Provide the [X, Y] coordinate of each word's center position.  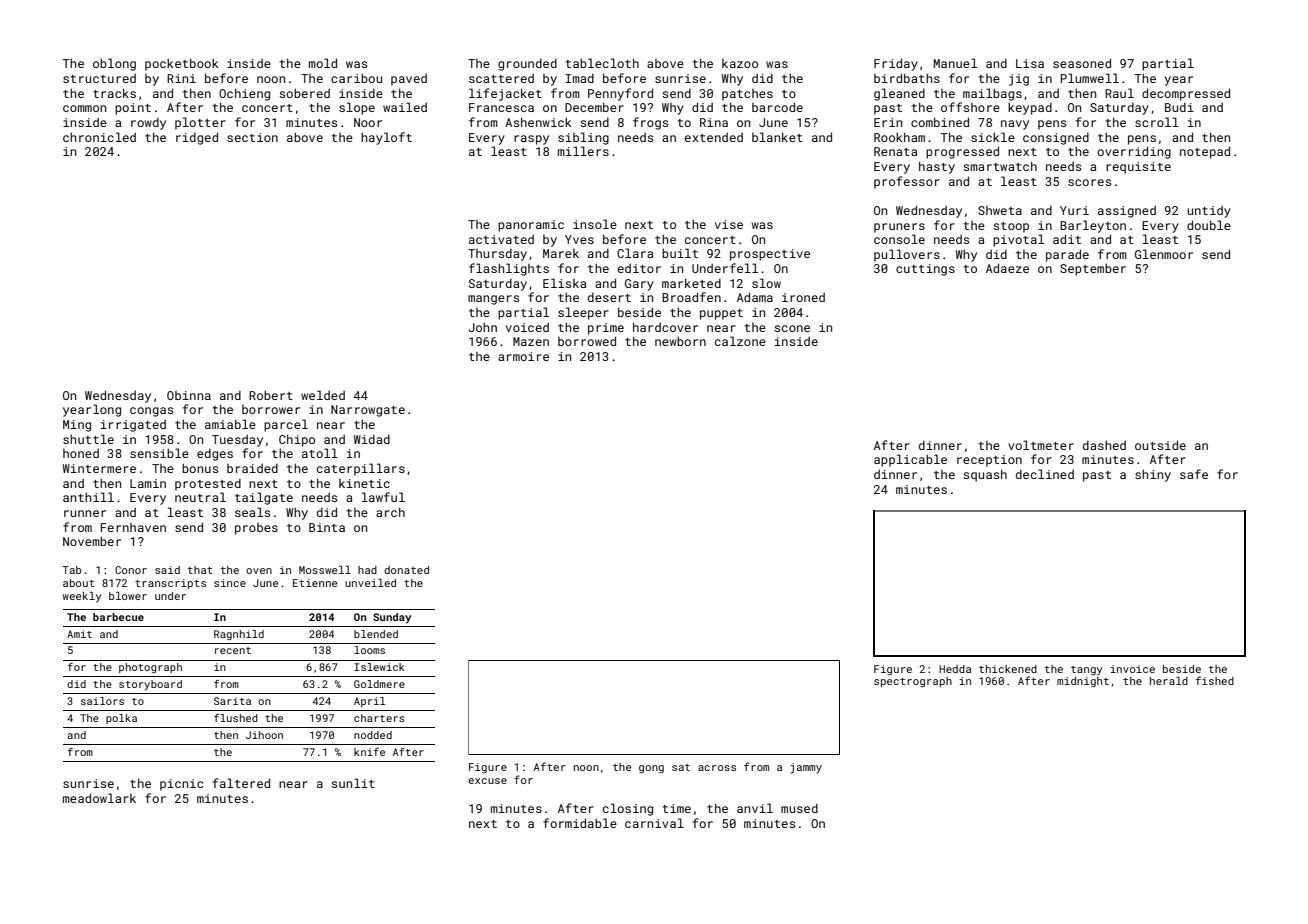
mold [323, 63]
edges [215, 455]
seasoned [1082, 63]
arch [390, 512]
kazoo [740, 63]
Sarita [232, 701]
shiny [1153, 475]
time [676, 808]
